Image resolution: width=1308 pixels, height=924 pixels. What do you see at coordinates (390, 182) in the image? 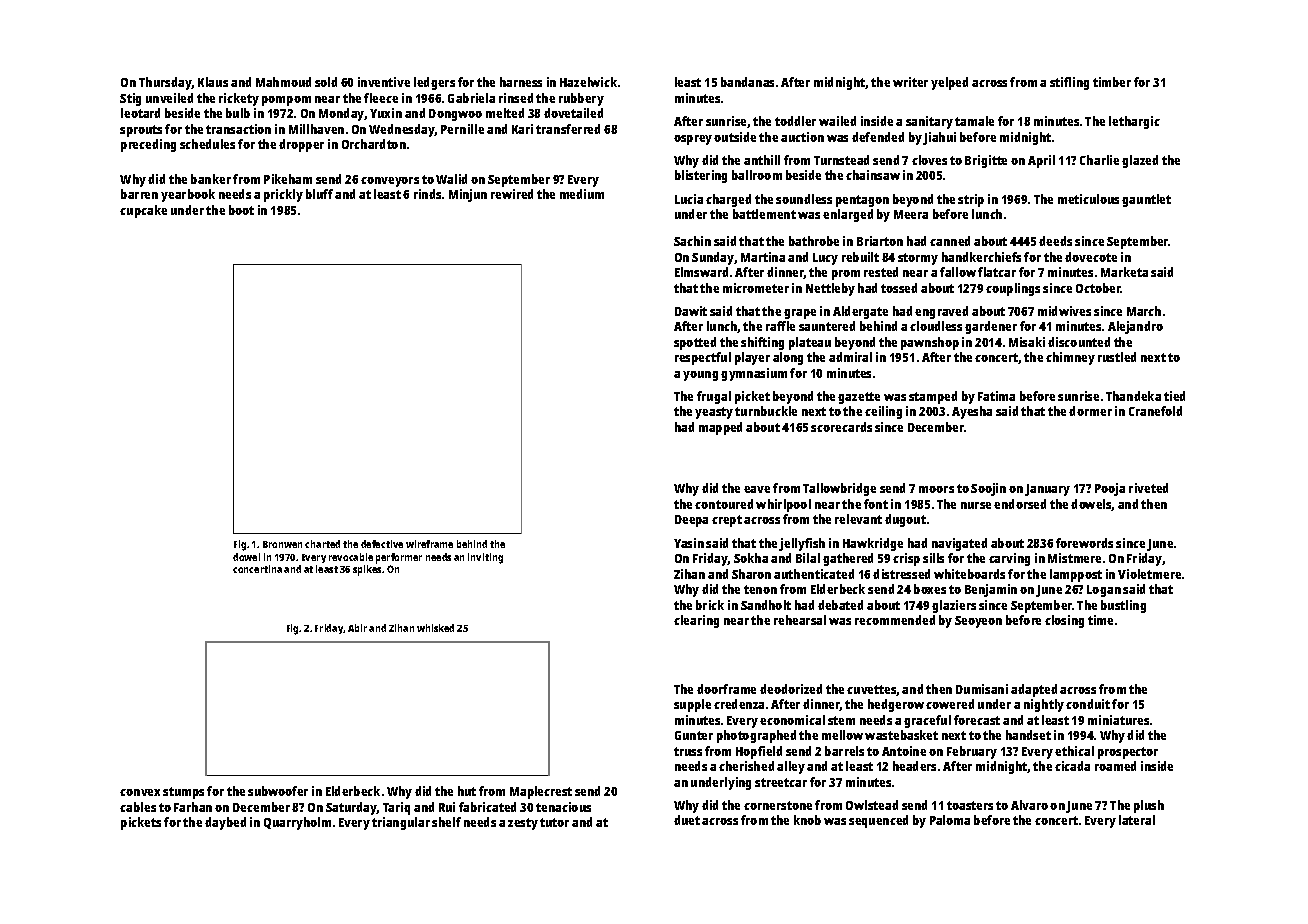
I see `conveyors` at bounding box center [390, 182].
